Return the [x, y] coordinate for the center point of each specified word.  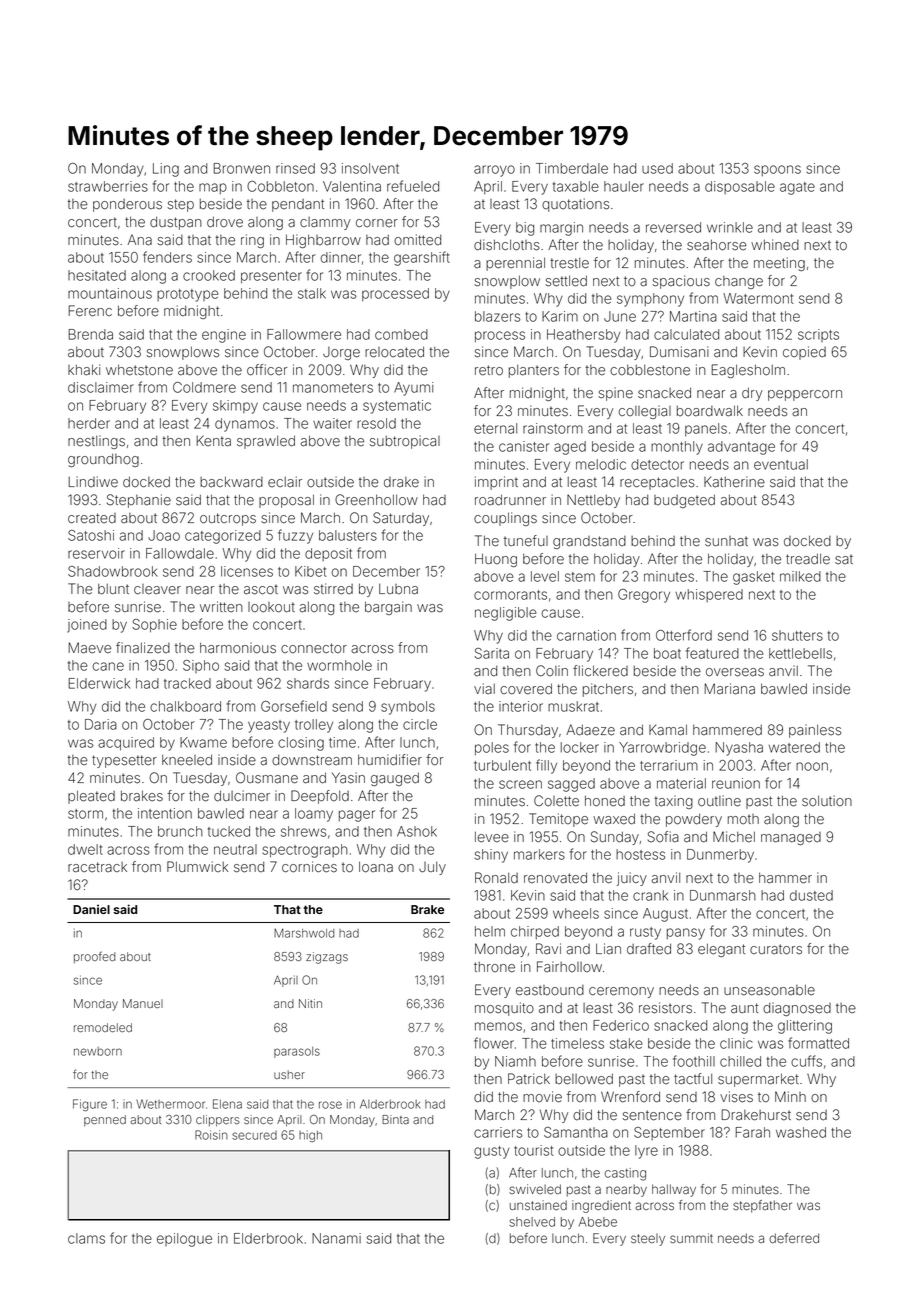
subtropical [405, 442]
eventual [781, 464]
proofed [94, 957]
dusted [811, 895]
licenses [247, 571]
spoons [777, 170]
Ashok [417, 831]
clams [86, 1238]
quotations [575, 205]
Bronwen [242, 168]
